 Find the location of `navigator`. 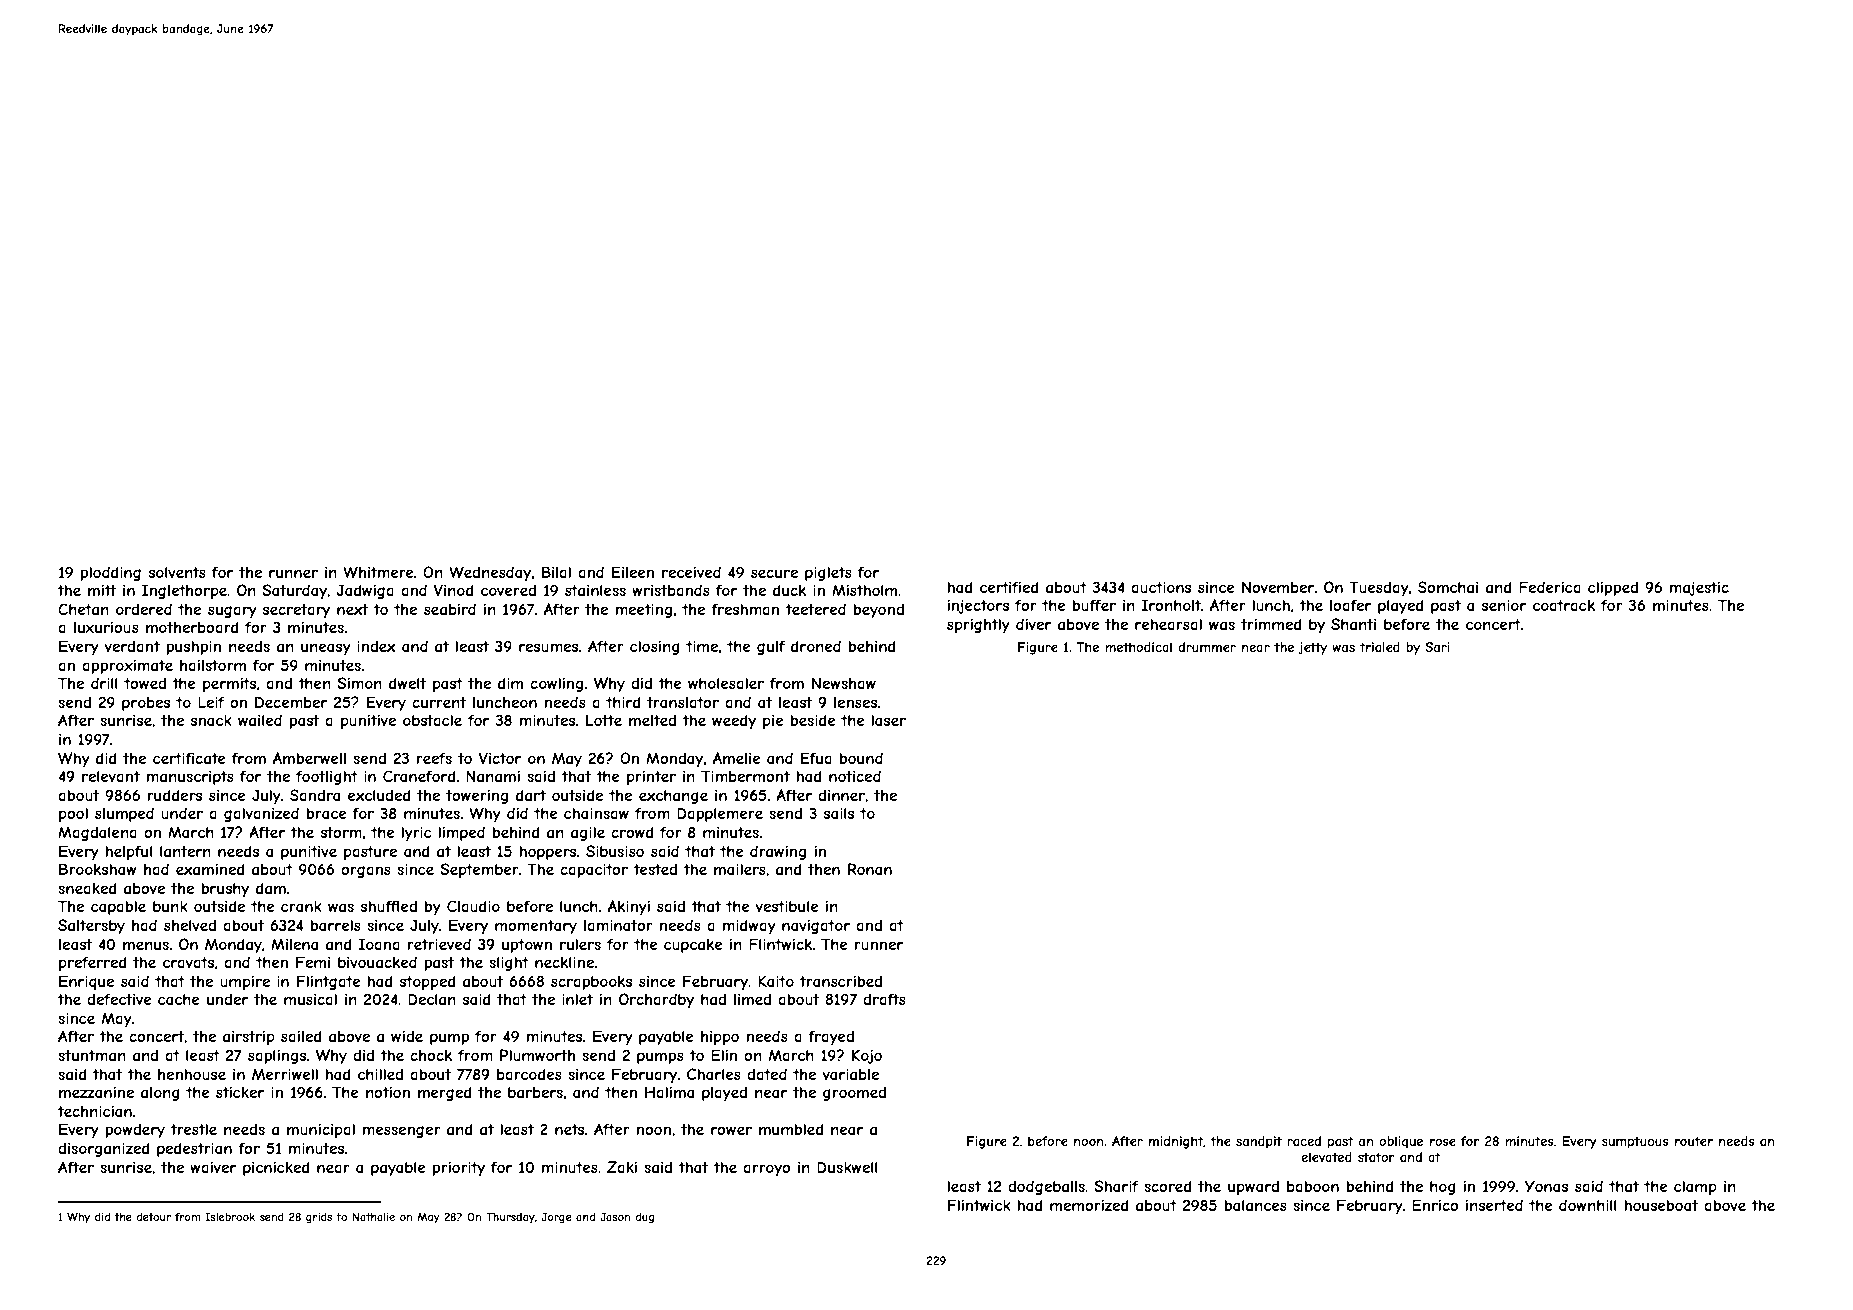

navigator is located at coordinates (816, 927).
